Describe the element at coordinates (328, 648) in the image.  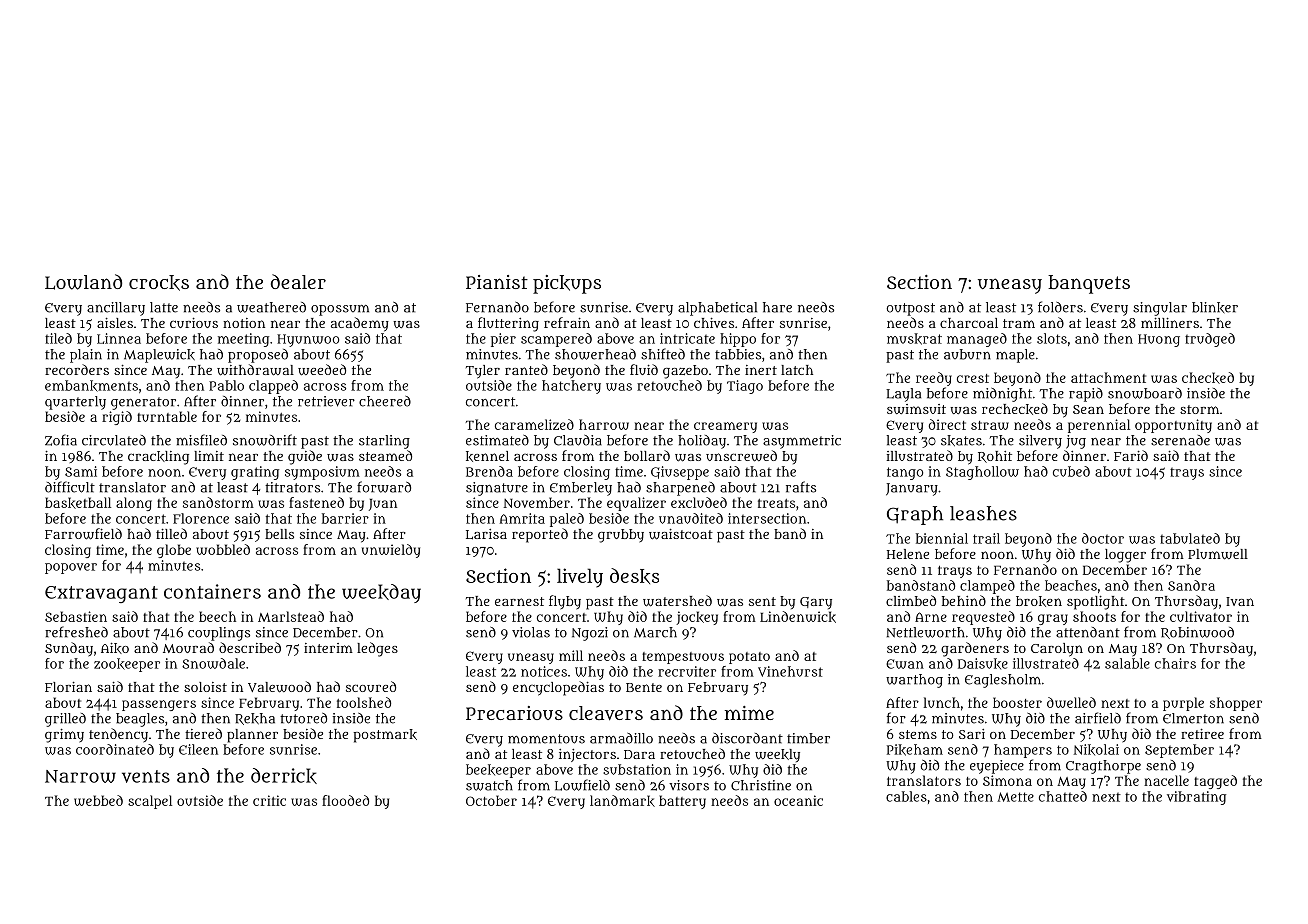
I see `interim` at that location.
